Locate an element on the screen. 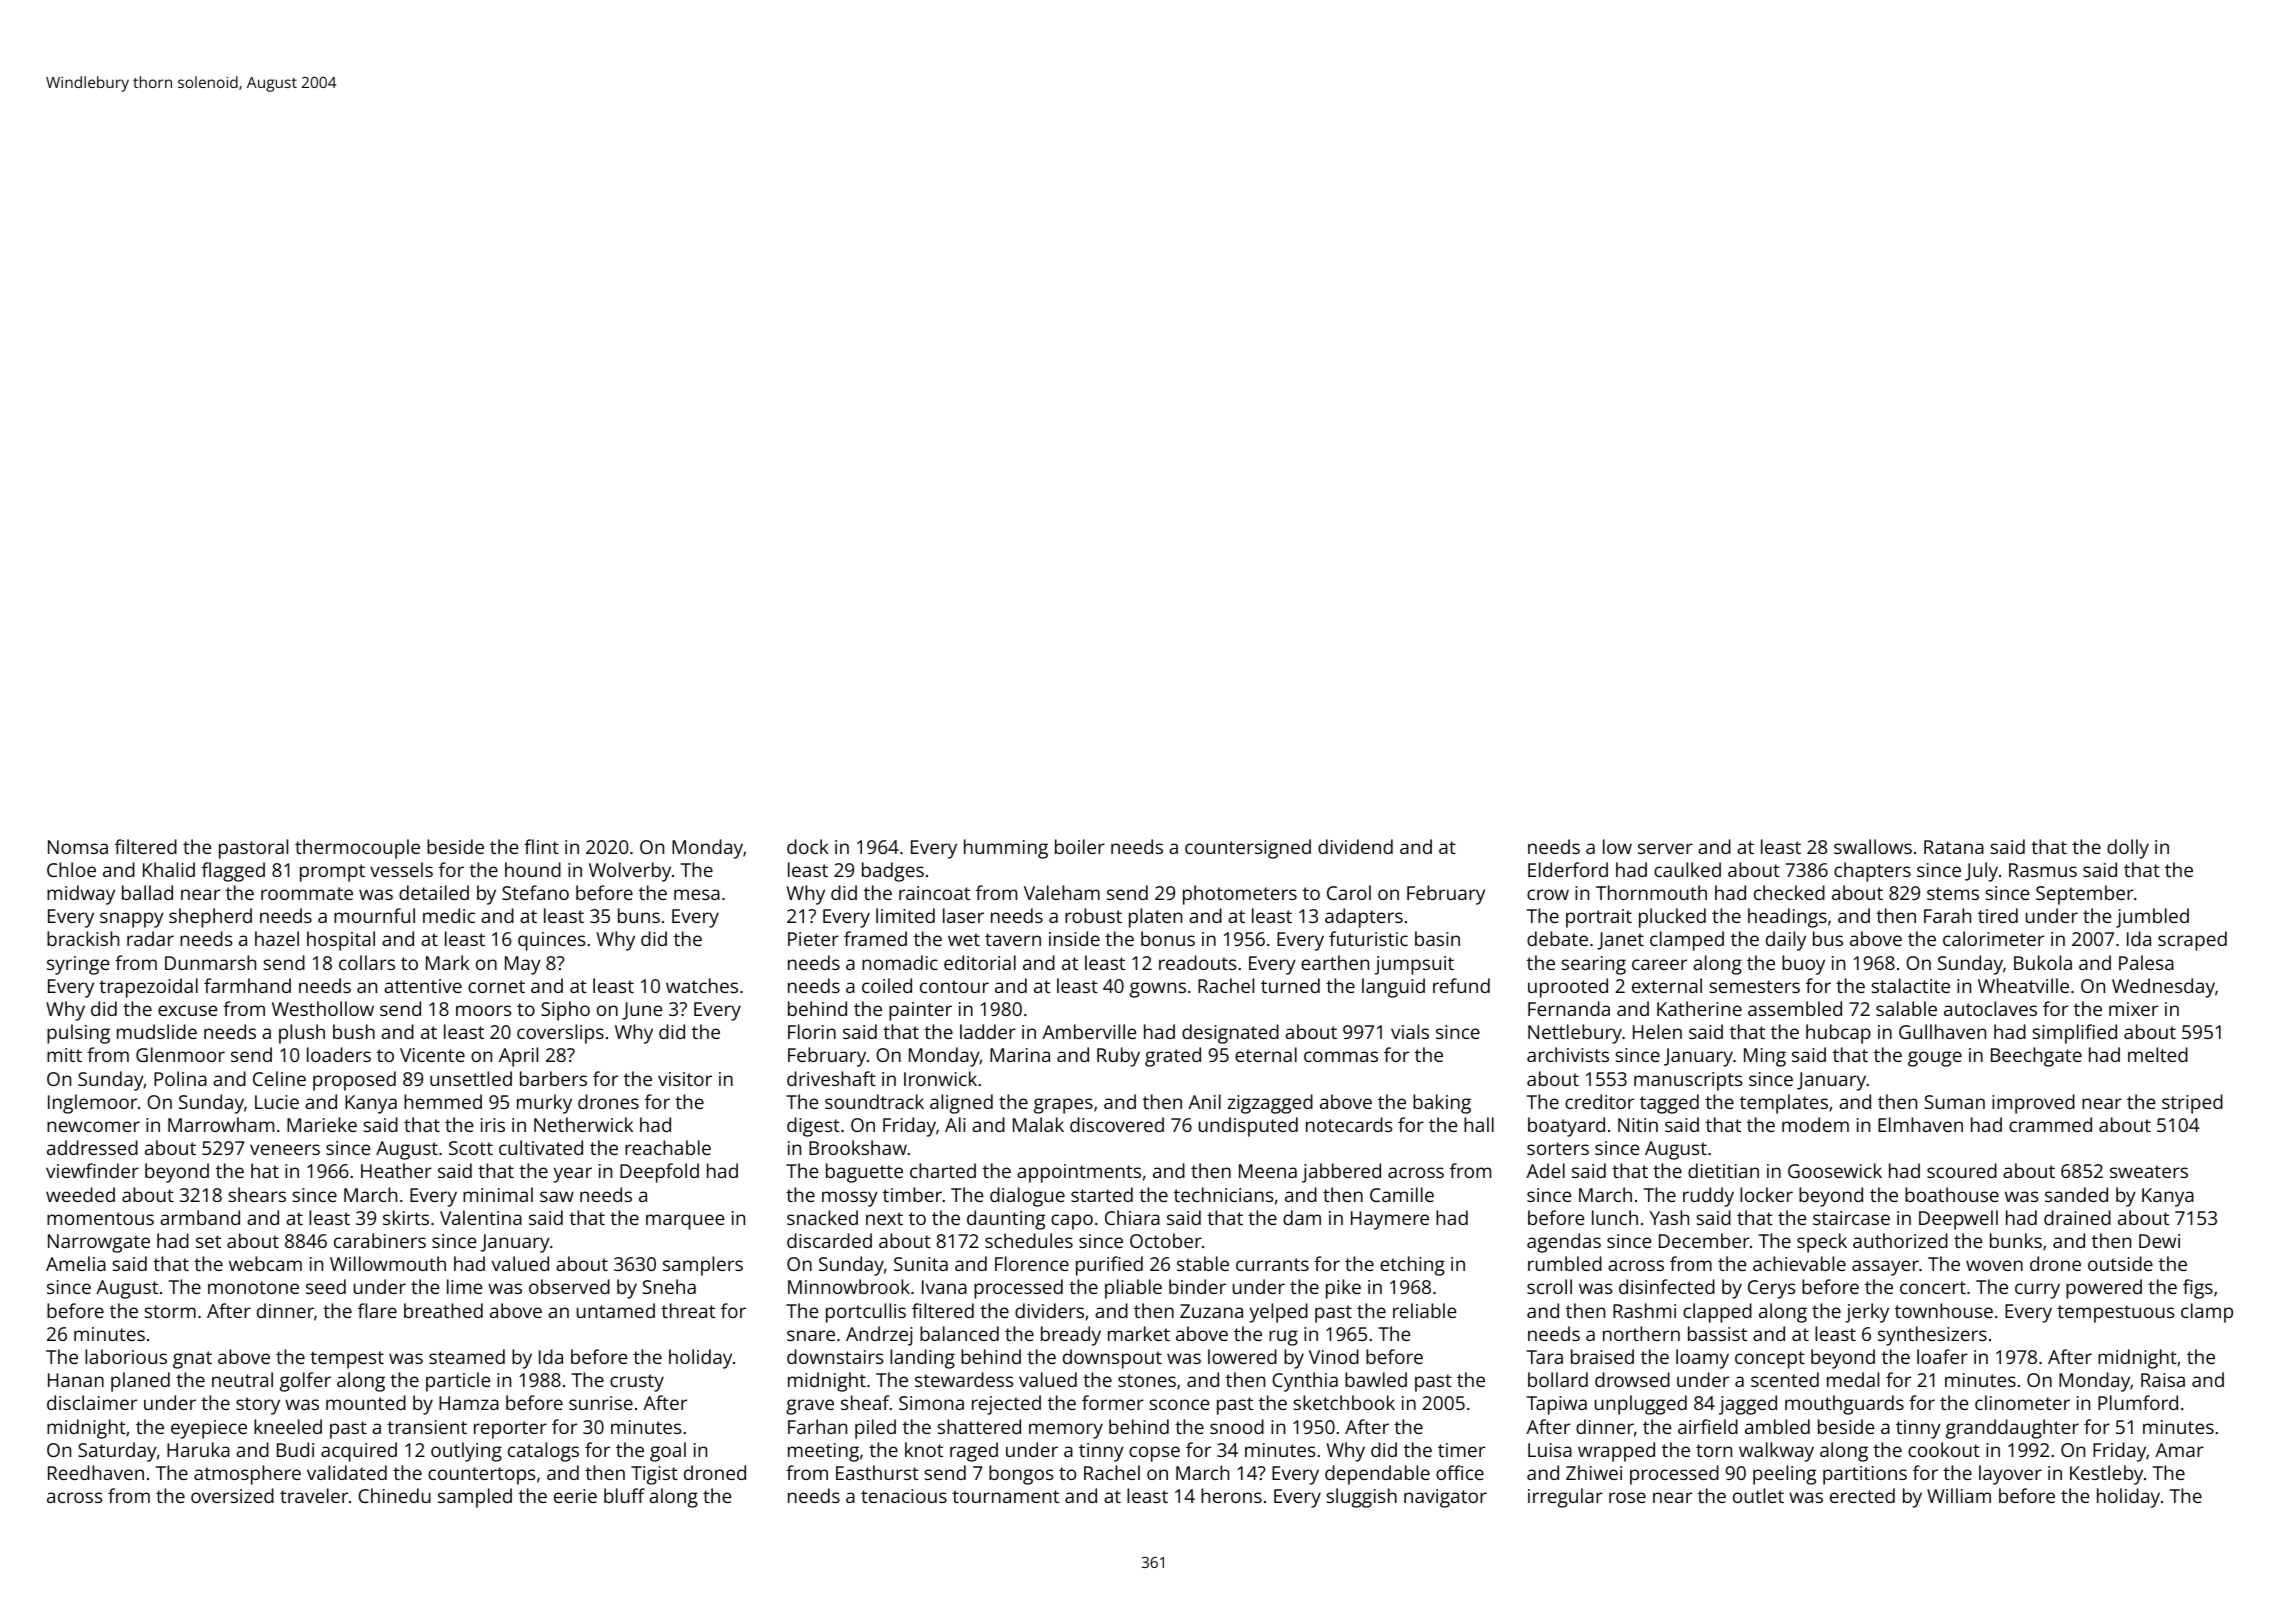  melted is located at coordinates (2158, 1054).
